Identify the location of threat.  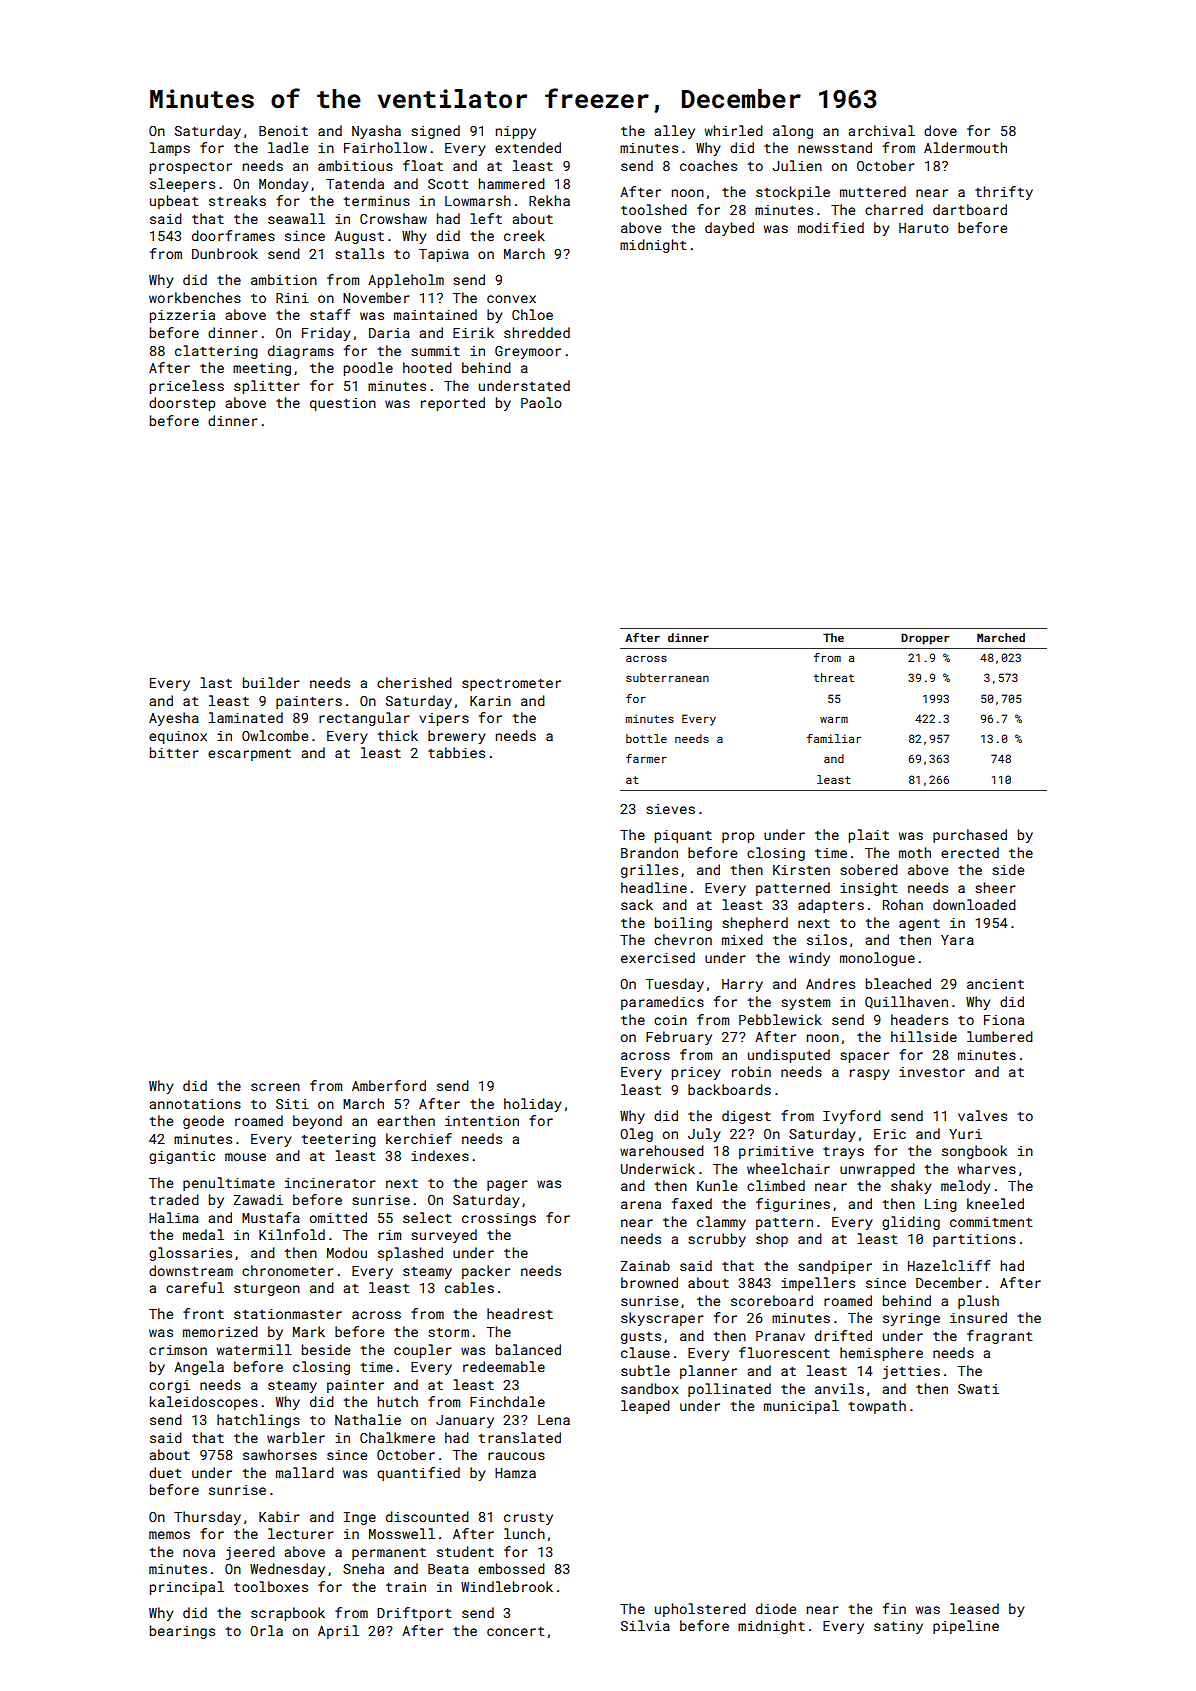
(834, 677).
